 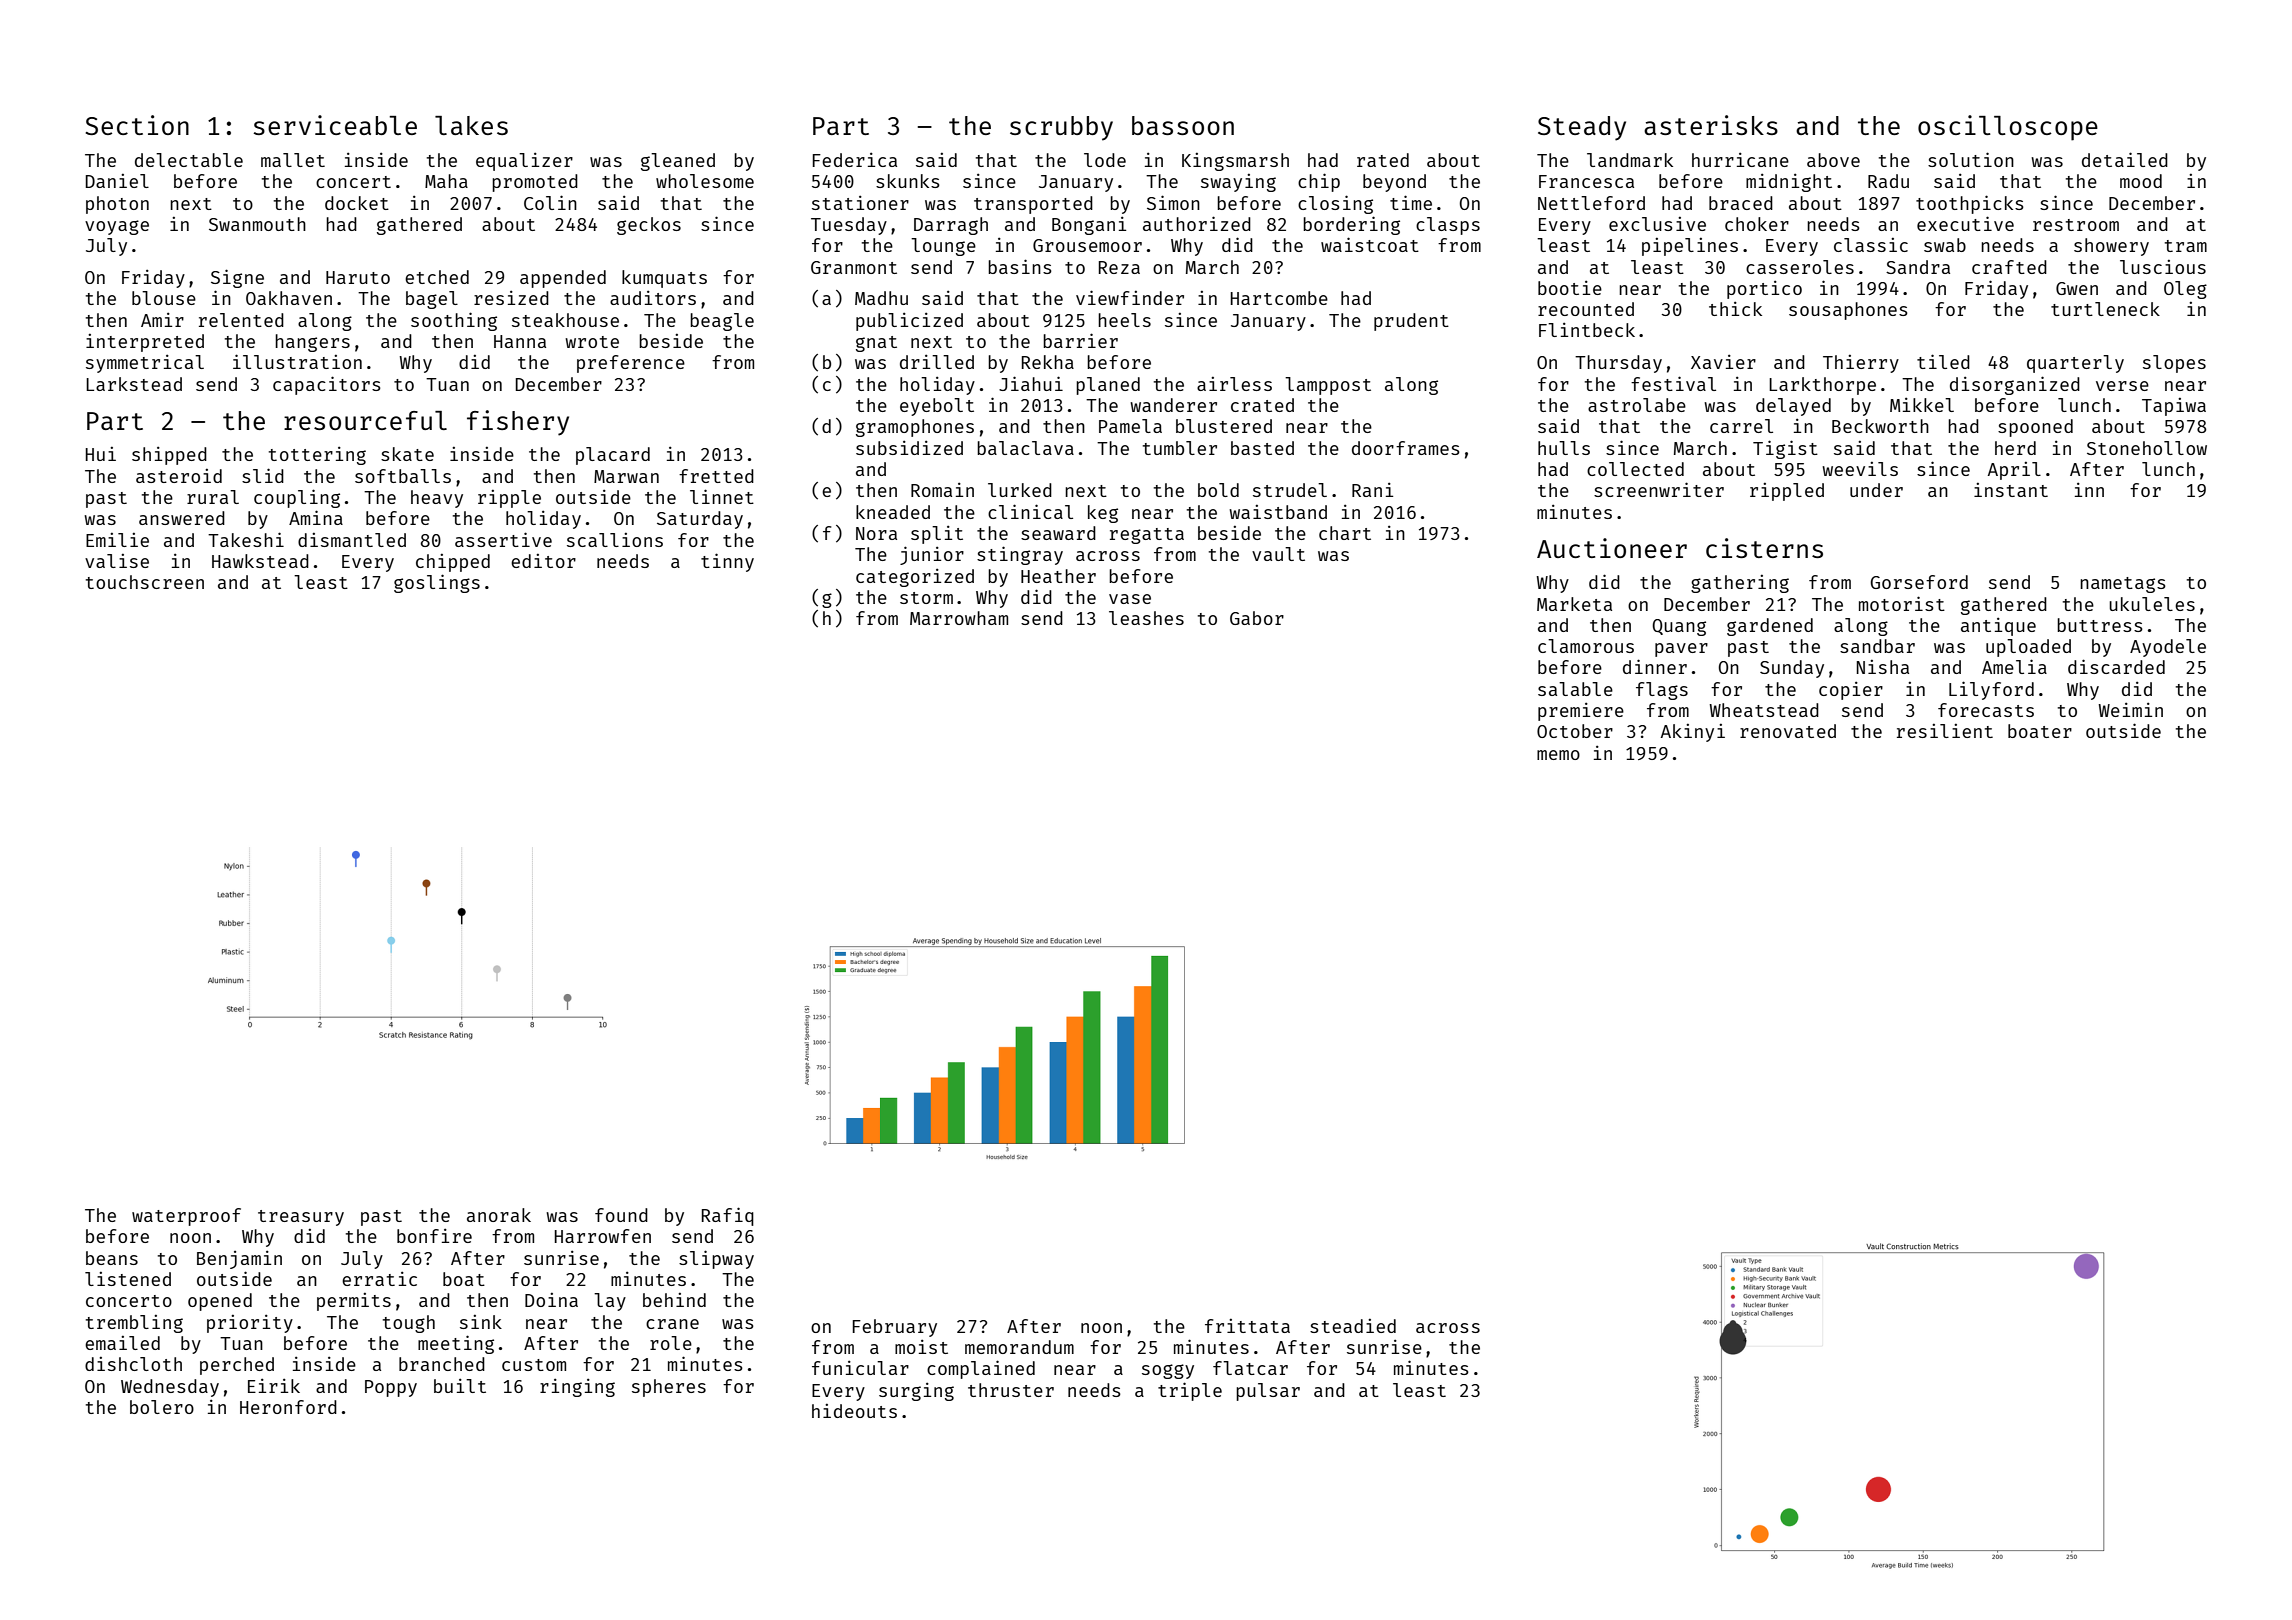 I want to click on keg, so click(x=1103, y=514).
